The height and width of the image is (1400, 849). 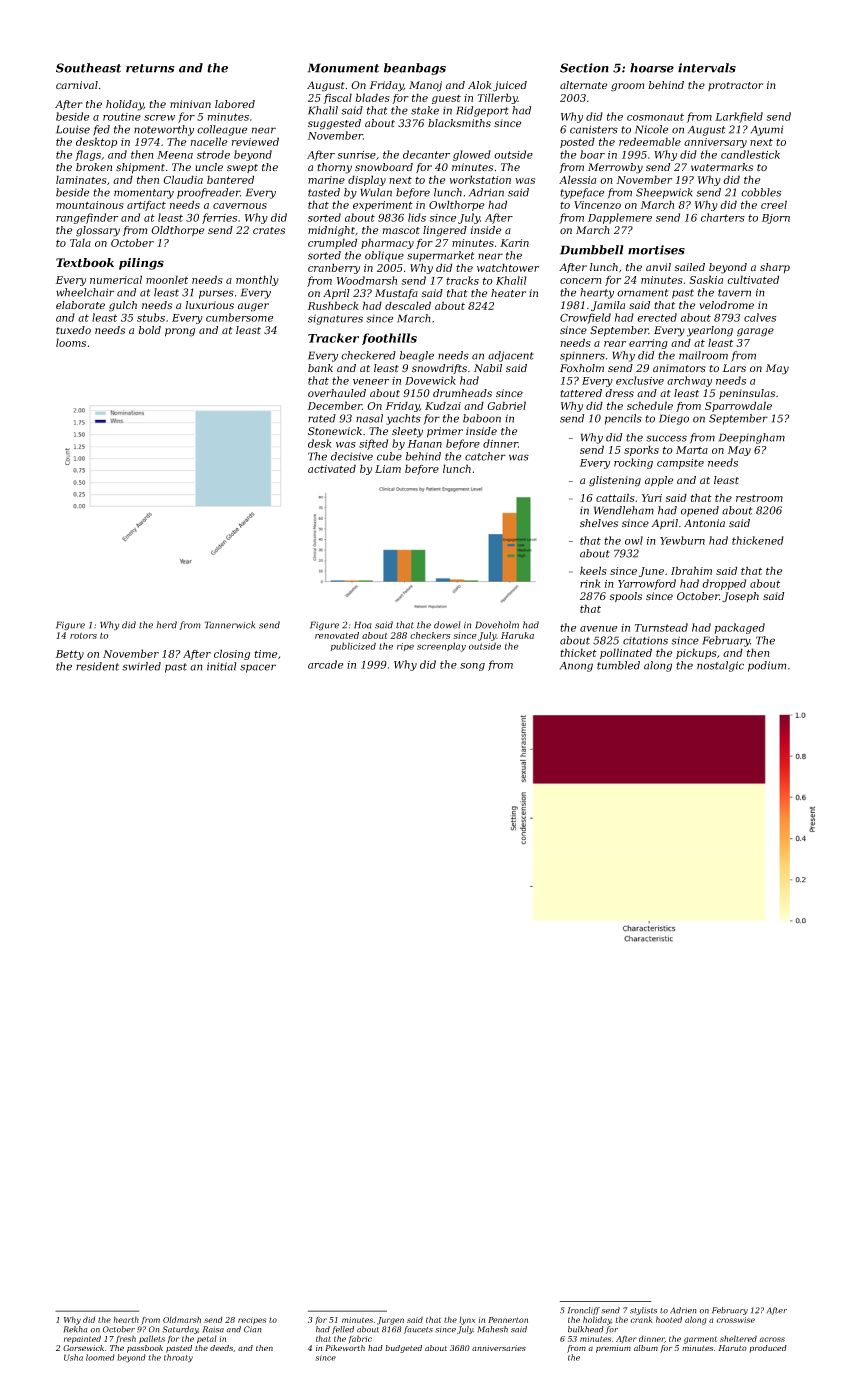 What do you see at coordinates (618, 665) in the image?
I see `tumbled` at bounding box center [618, 665].
